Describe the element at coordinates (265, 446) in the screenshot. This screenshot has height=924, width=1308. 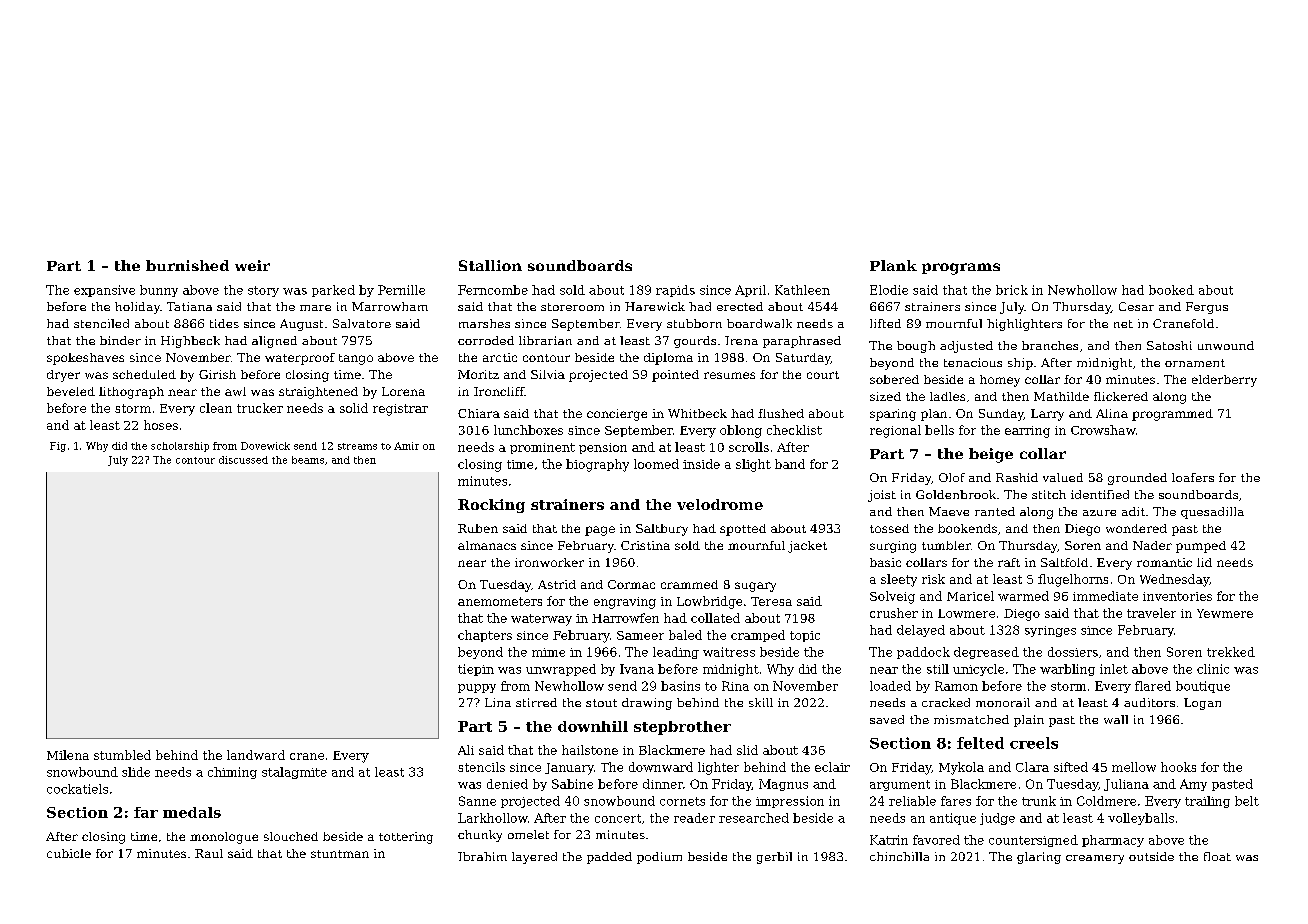
I see `Dovewick` at that location.
